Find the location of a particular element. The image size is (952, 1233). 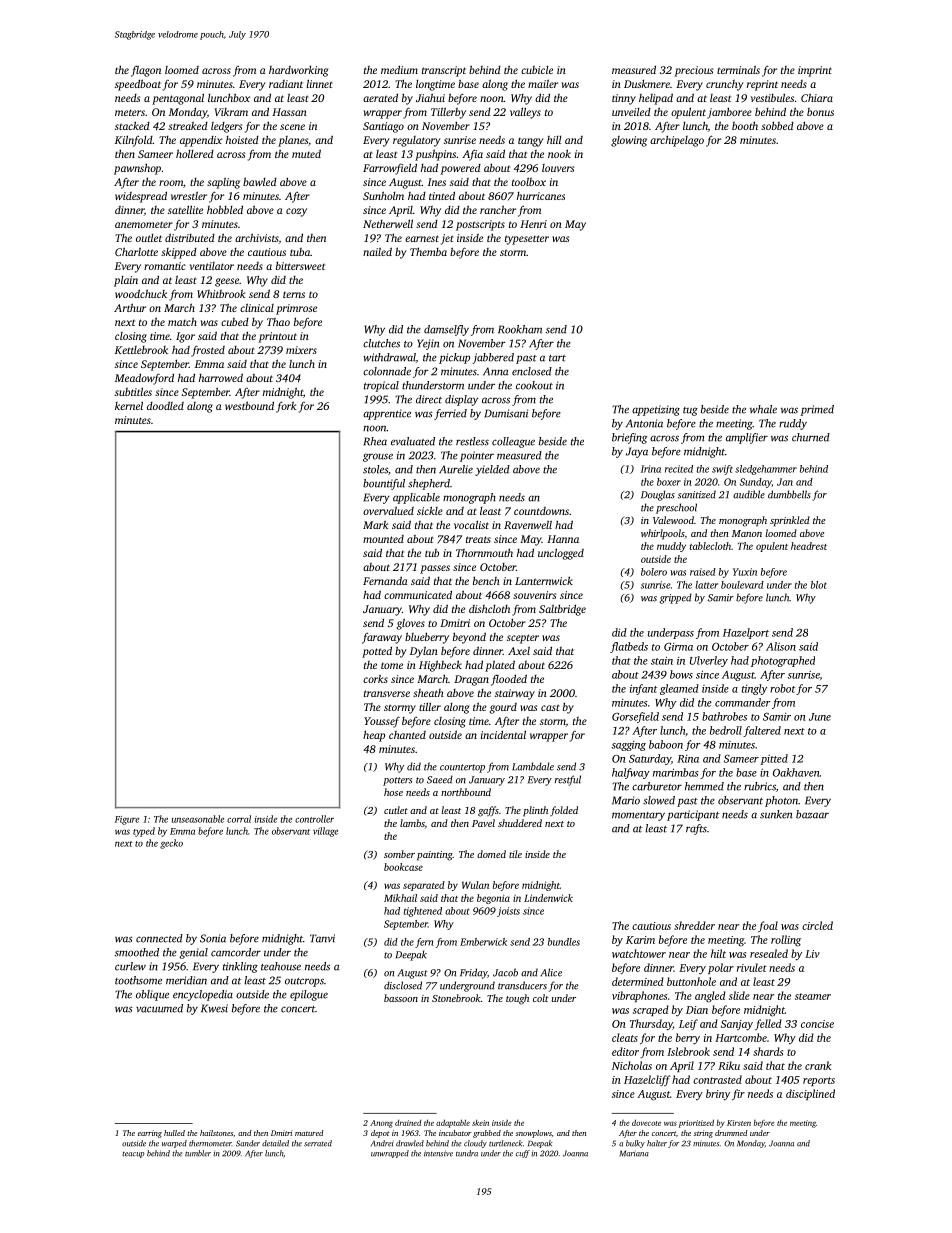

Mariana is located at coordinates (634, 1153).
